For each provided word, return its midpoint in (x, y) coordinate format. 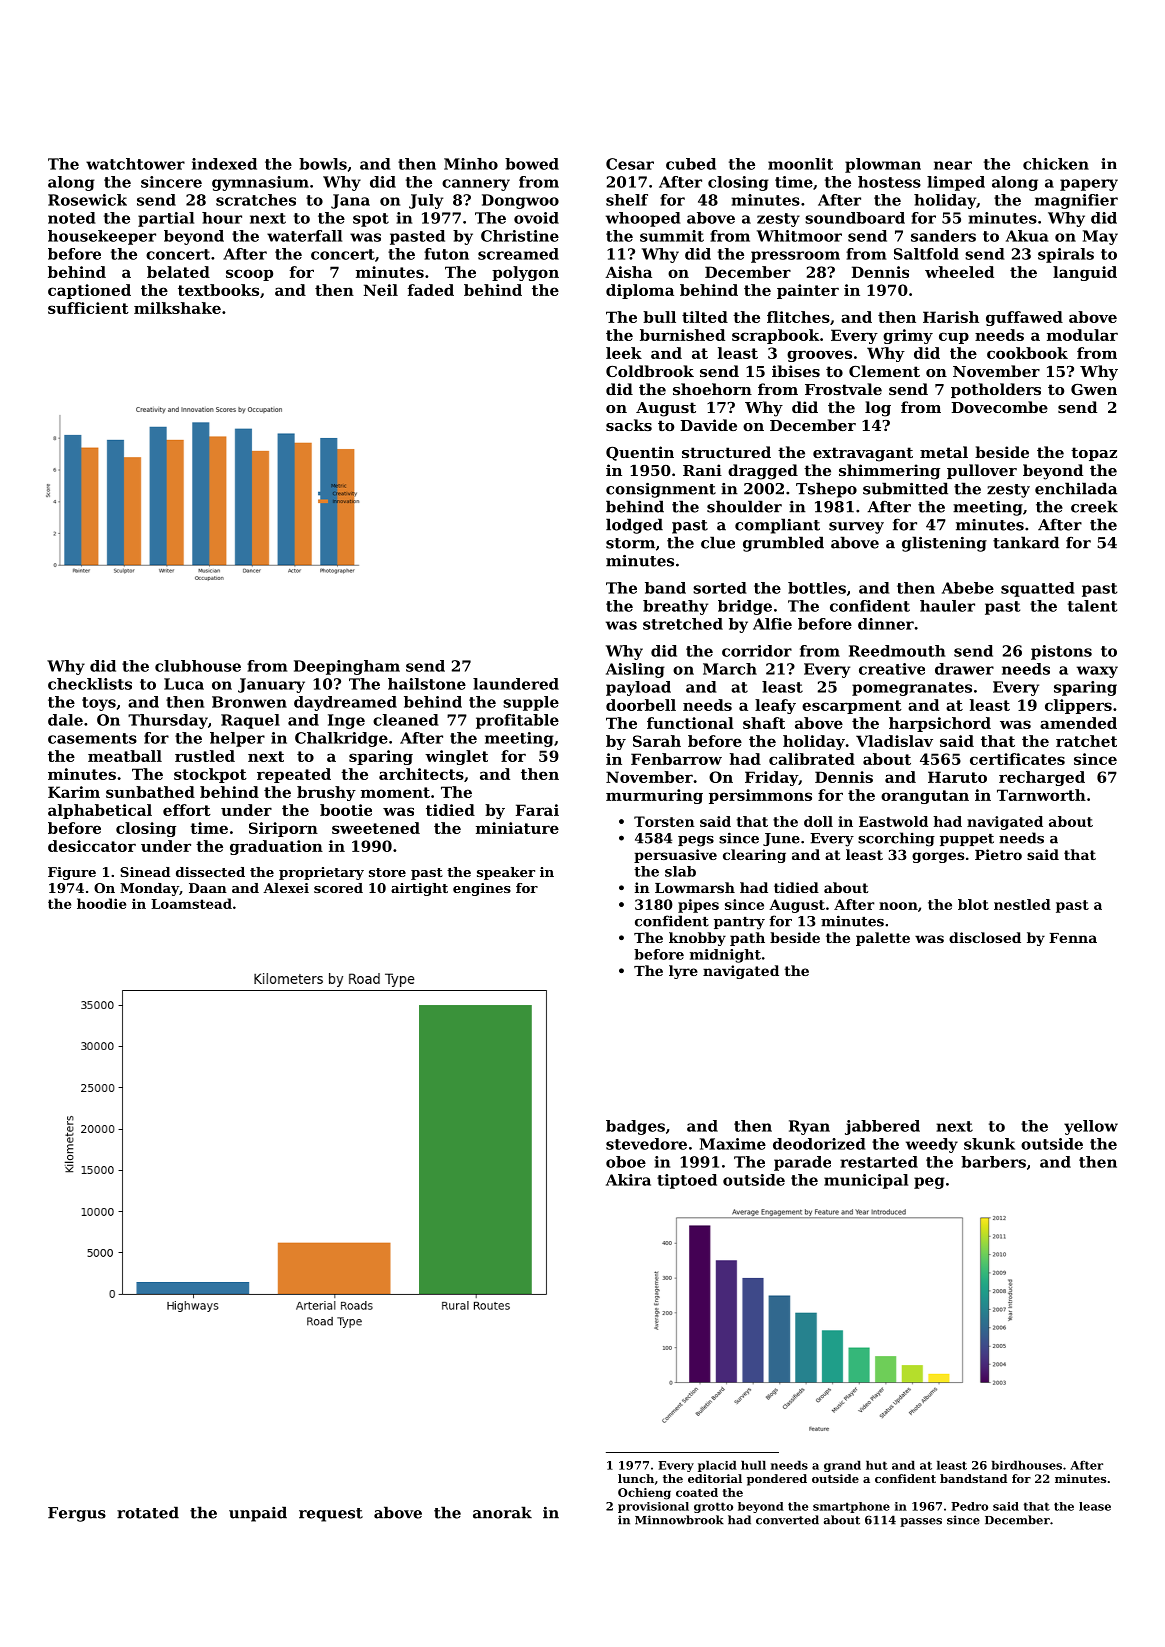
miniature (517, 828)
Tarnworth (1041, 795)
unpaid (258, 1514)
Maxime (733, 1144)
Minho (471, 164)
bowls (323, 164)
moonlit (800, 164)
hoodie (101, 903)
